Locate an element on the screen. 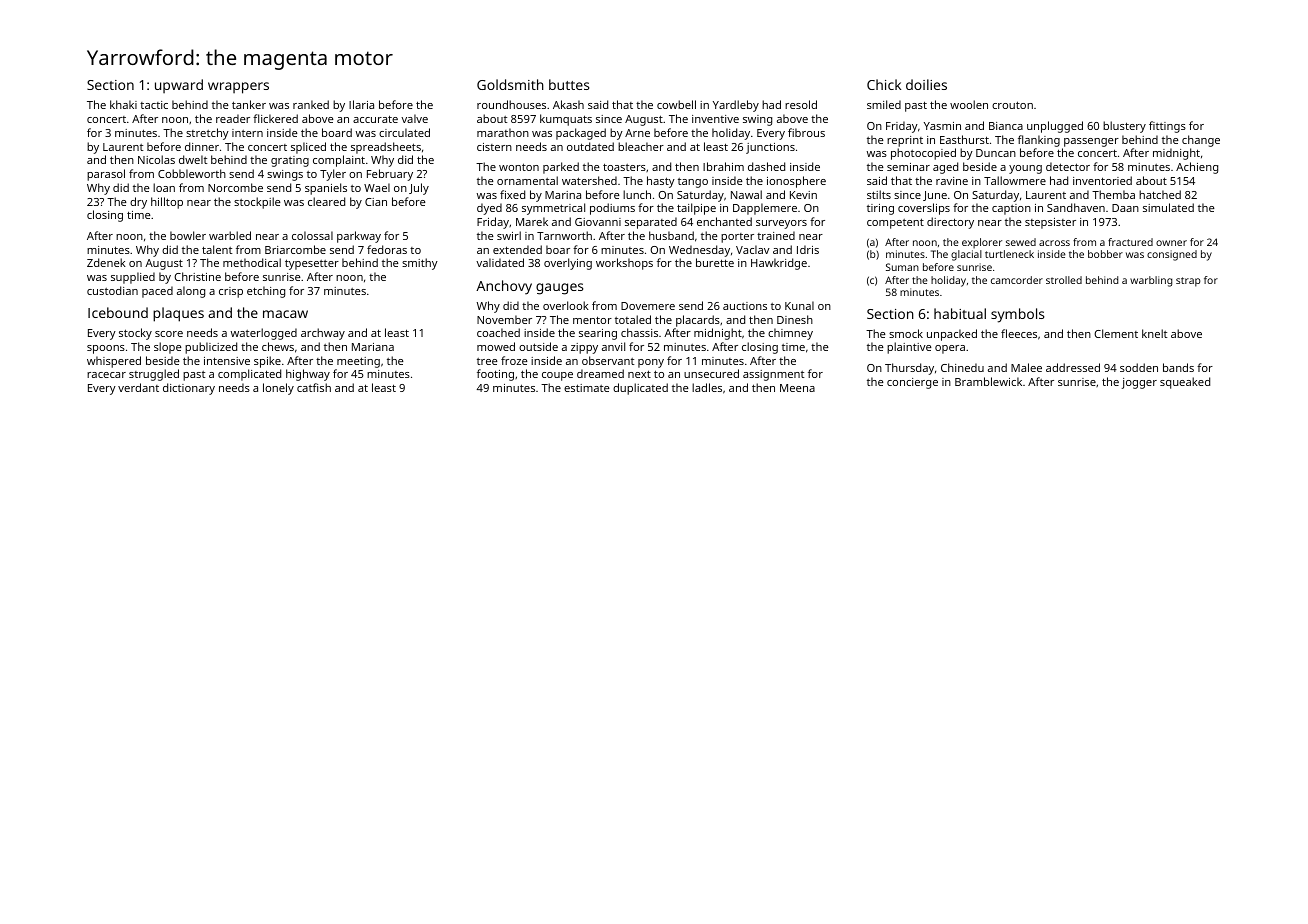 The height and width of the screenshot is (924, 1308). Chick is located at coordinates (884, 84).
